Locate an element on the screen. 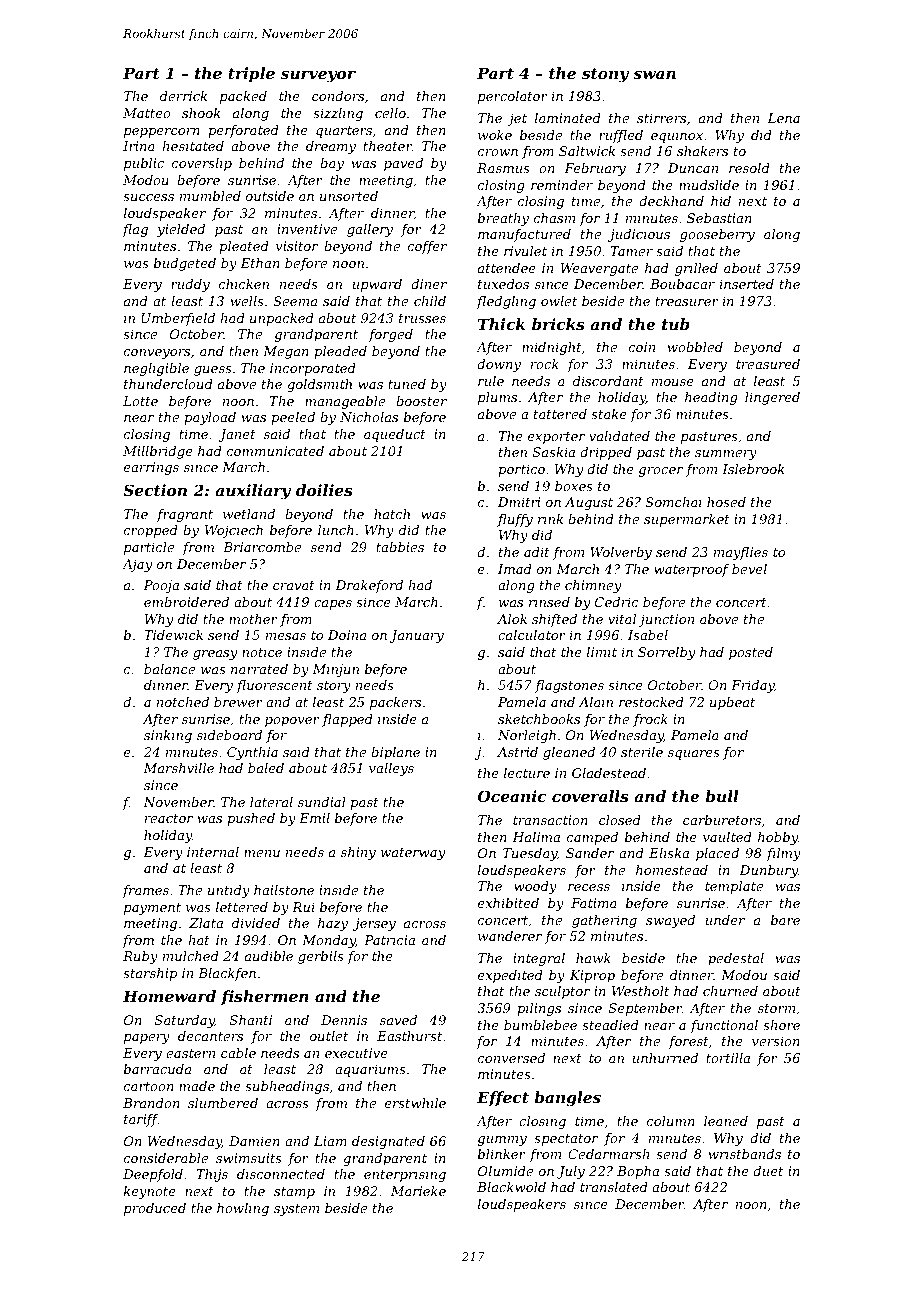 This screenshot has height=1308, width=924. bare is located at coordinates (785, 920).
